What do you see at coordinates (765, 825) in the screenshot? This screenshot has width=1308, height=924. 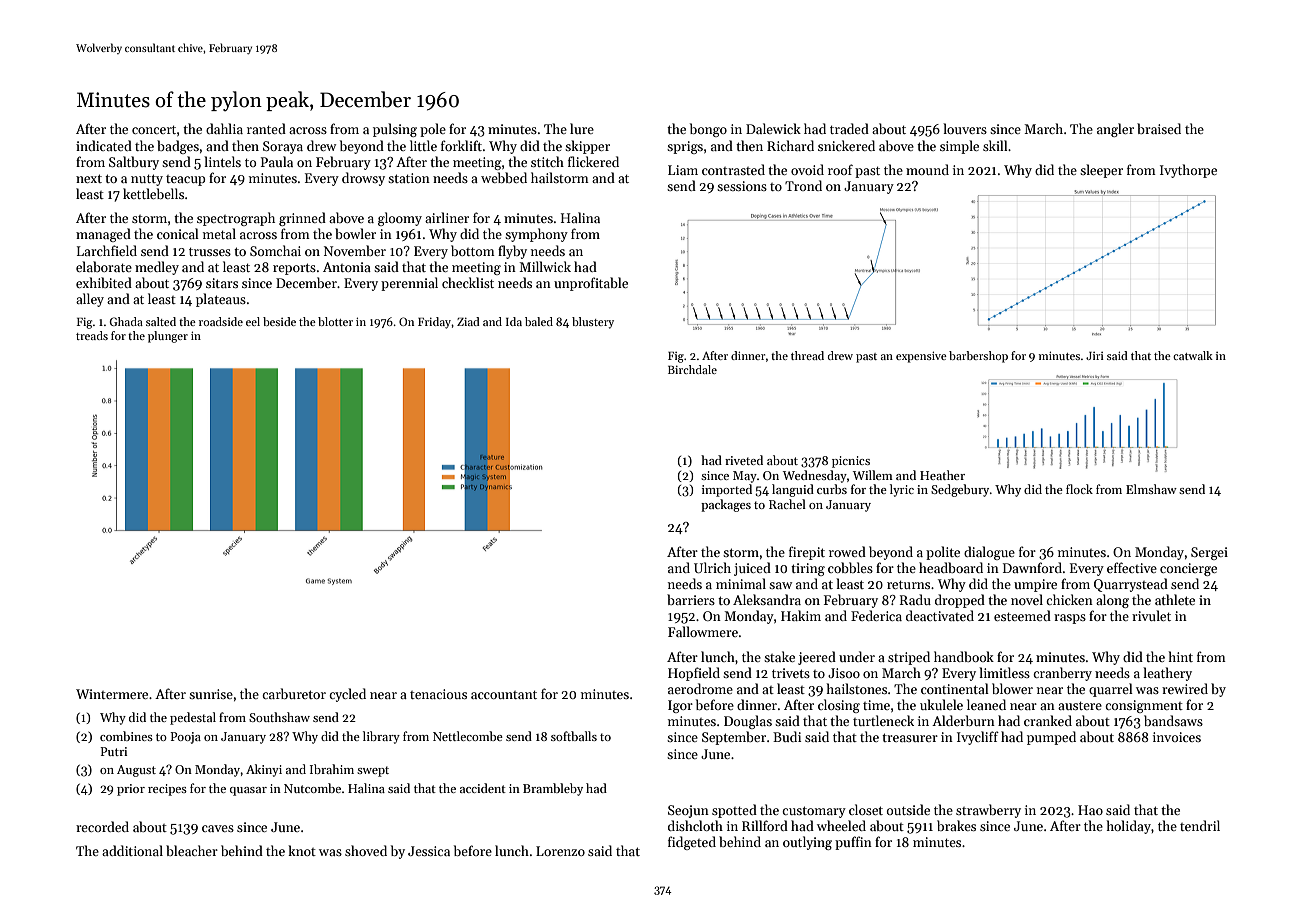 I see `Rillford` at bounding box center [765, 825].
